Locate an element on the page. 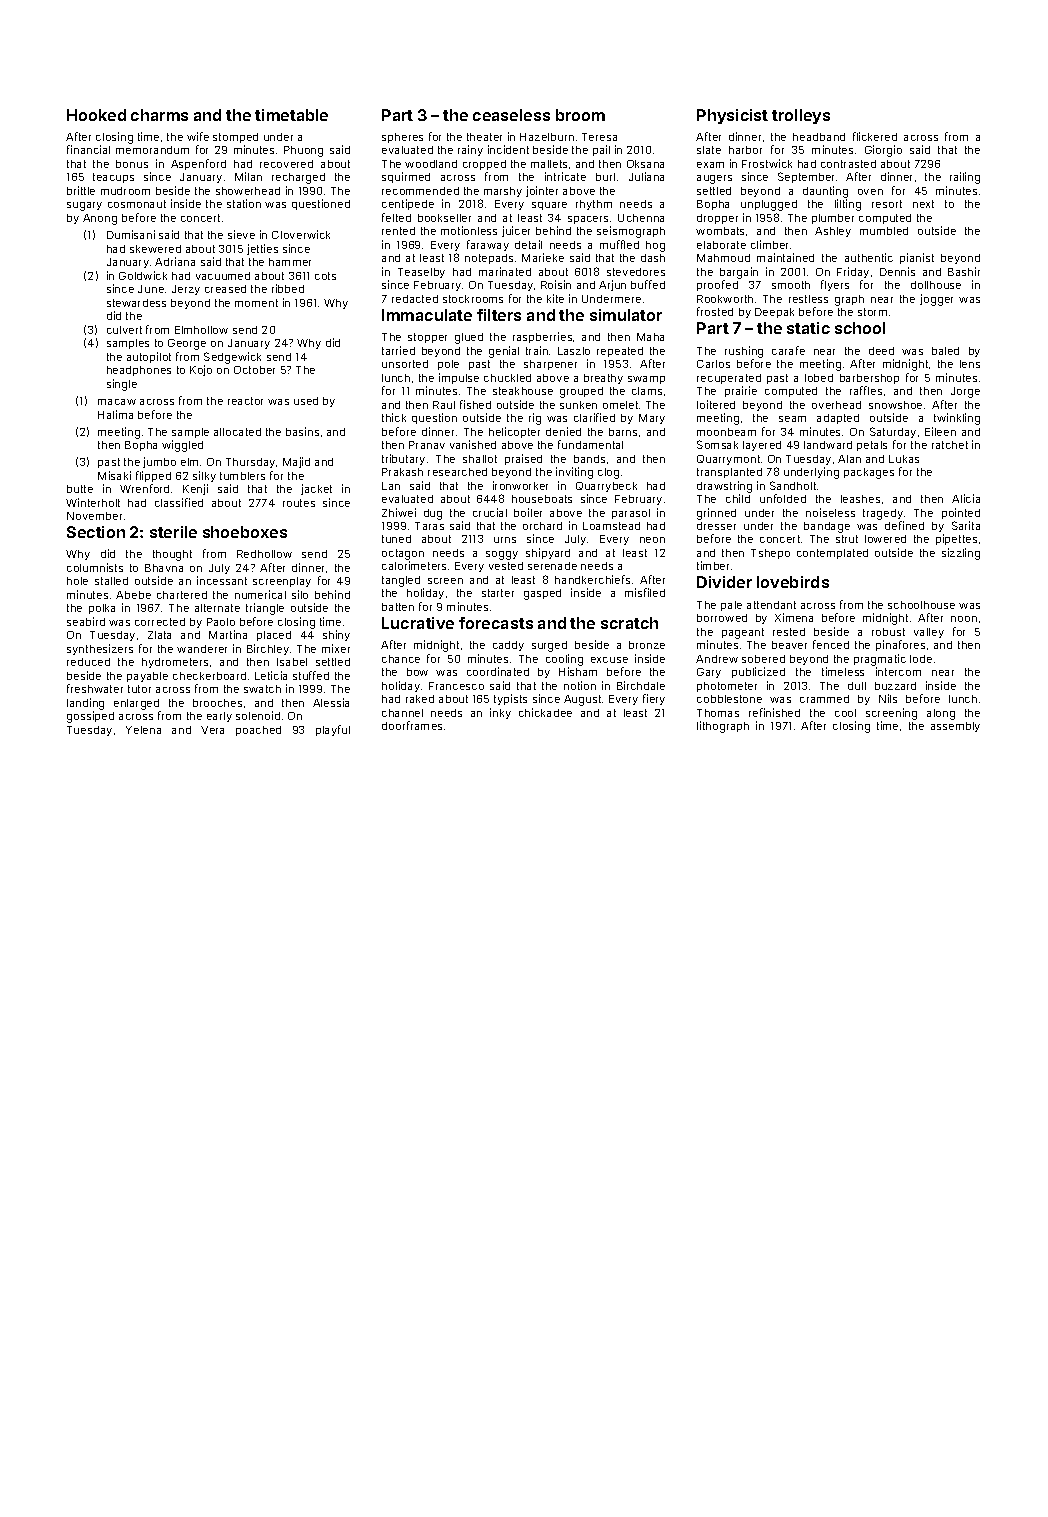  trolleys is located at coordinates (801, 116).
